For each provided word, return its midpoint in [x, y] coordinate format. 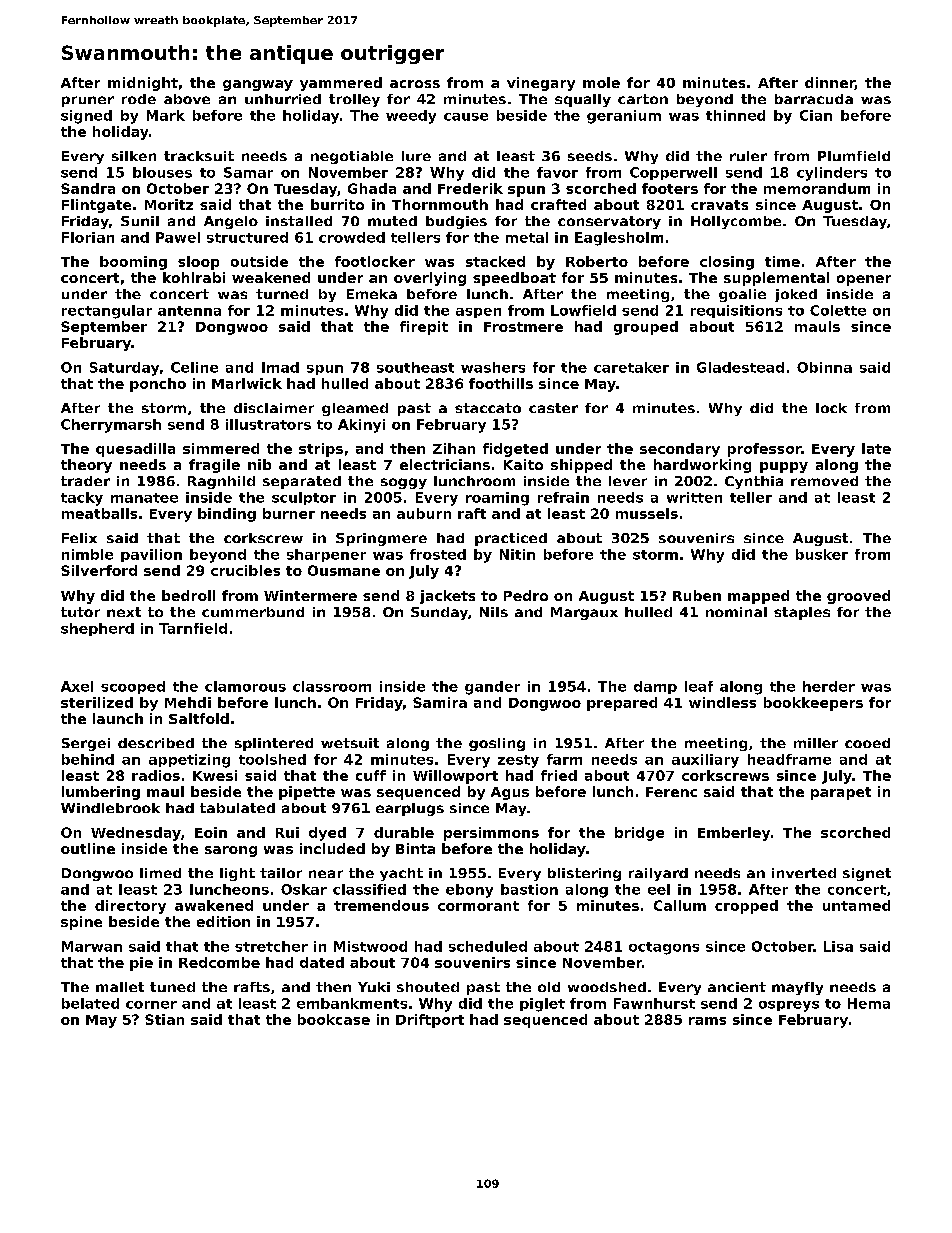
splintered [274, 744]
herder [829, 686]
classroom [332, 686]
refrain [563, 497]
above [187, 99]
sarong [231, 851]
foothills [501, 383]
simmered [221, 448]
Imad [280, 367]
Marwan [92, 946]
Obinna [824, 367]
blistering [584, 874]
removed [824, 481]
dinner [830, 83]
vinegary [541, 84]
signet [867, 874]
